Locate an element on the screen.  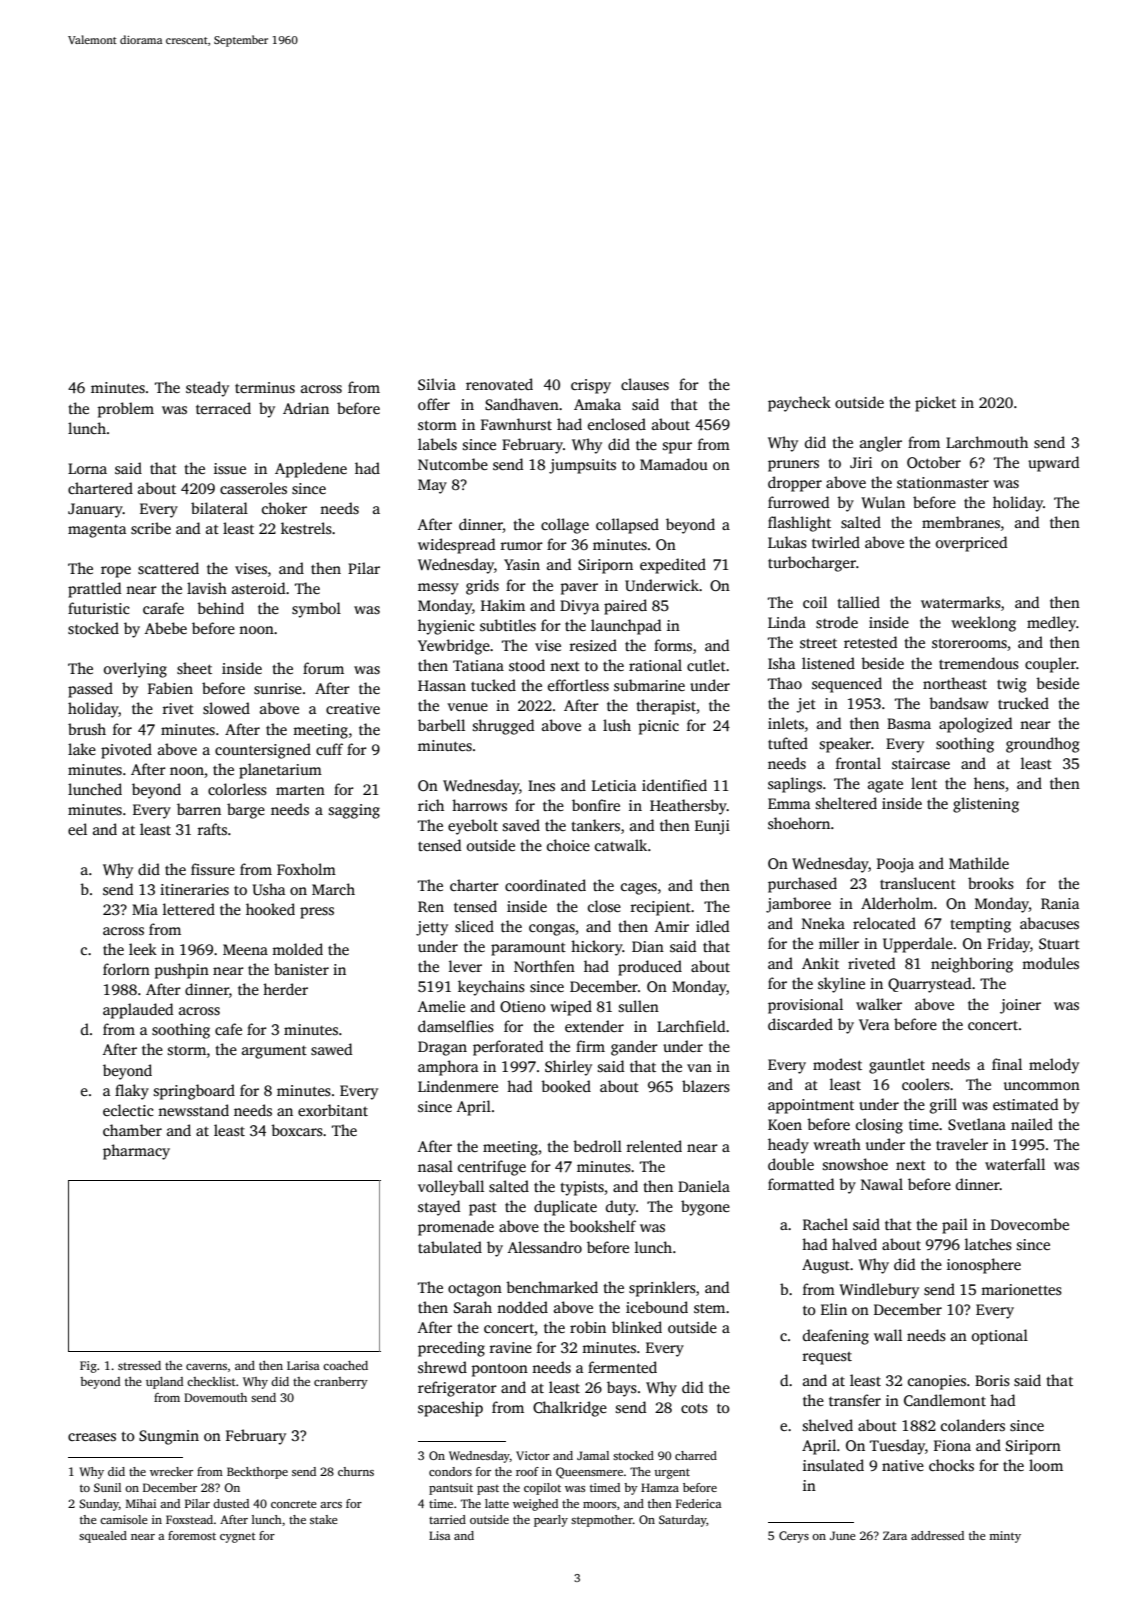
terminus is located at coordinates (265, 387).
